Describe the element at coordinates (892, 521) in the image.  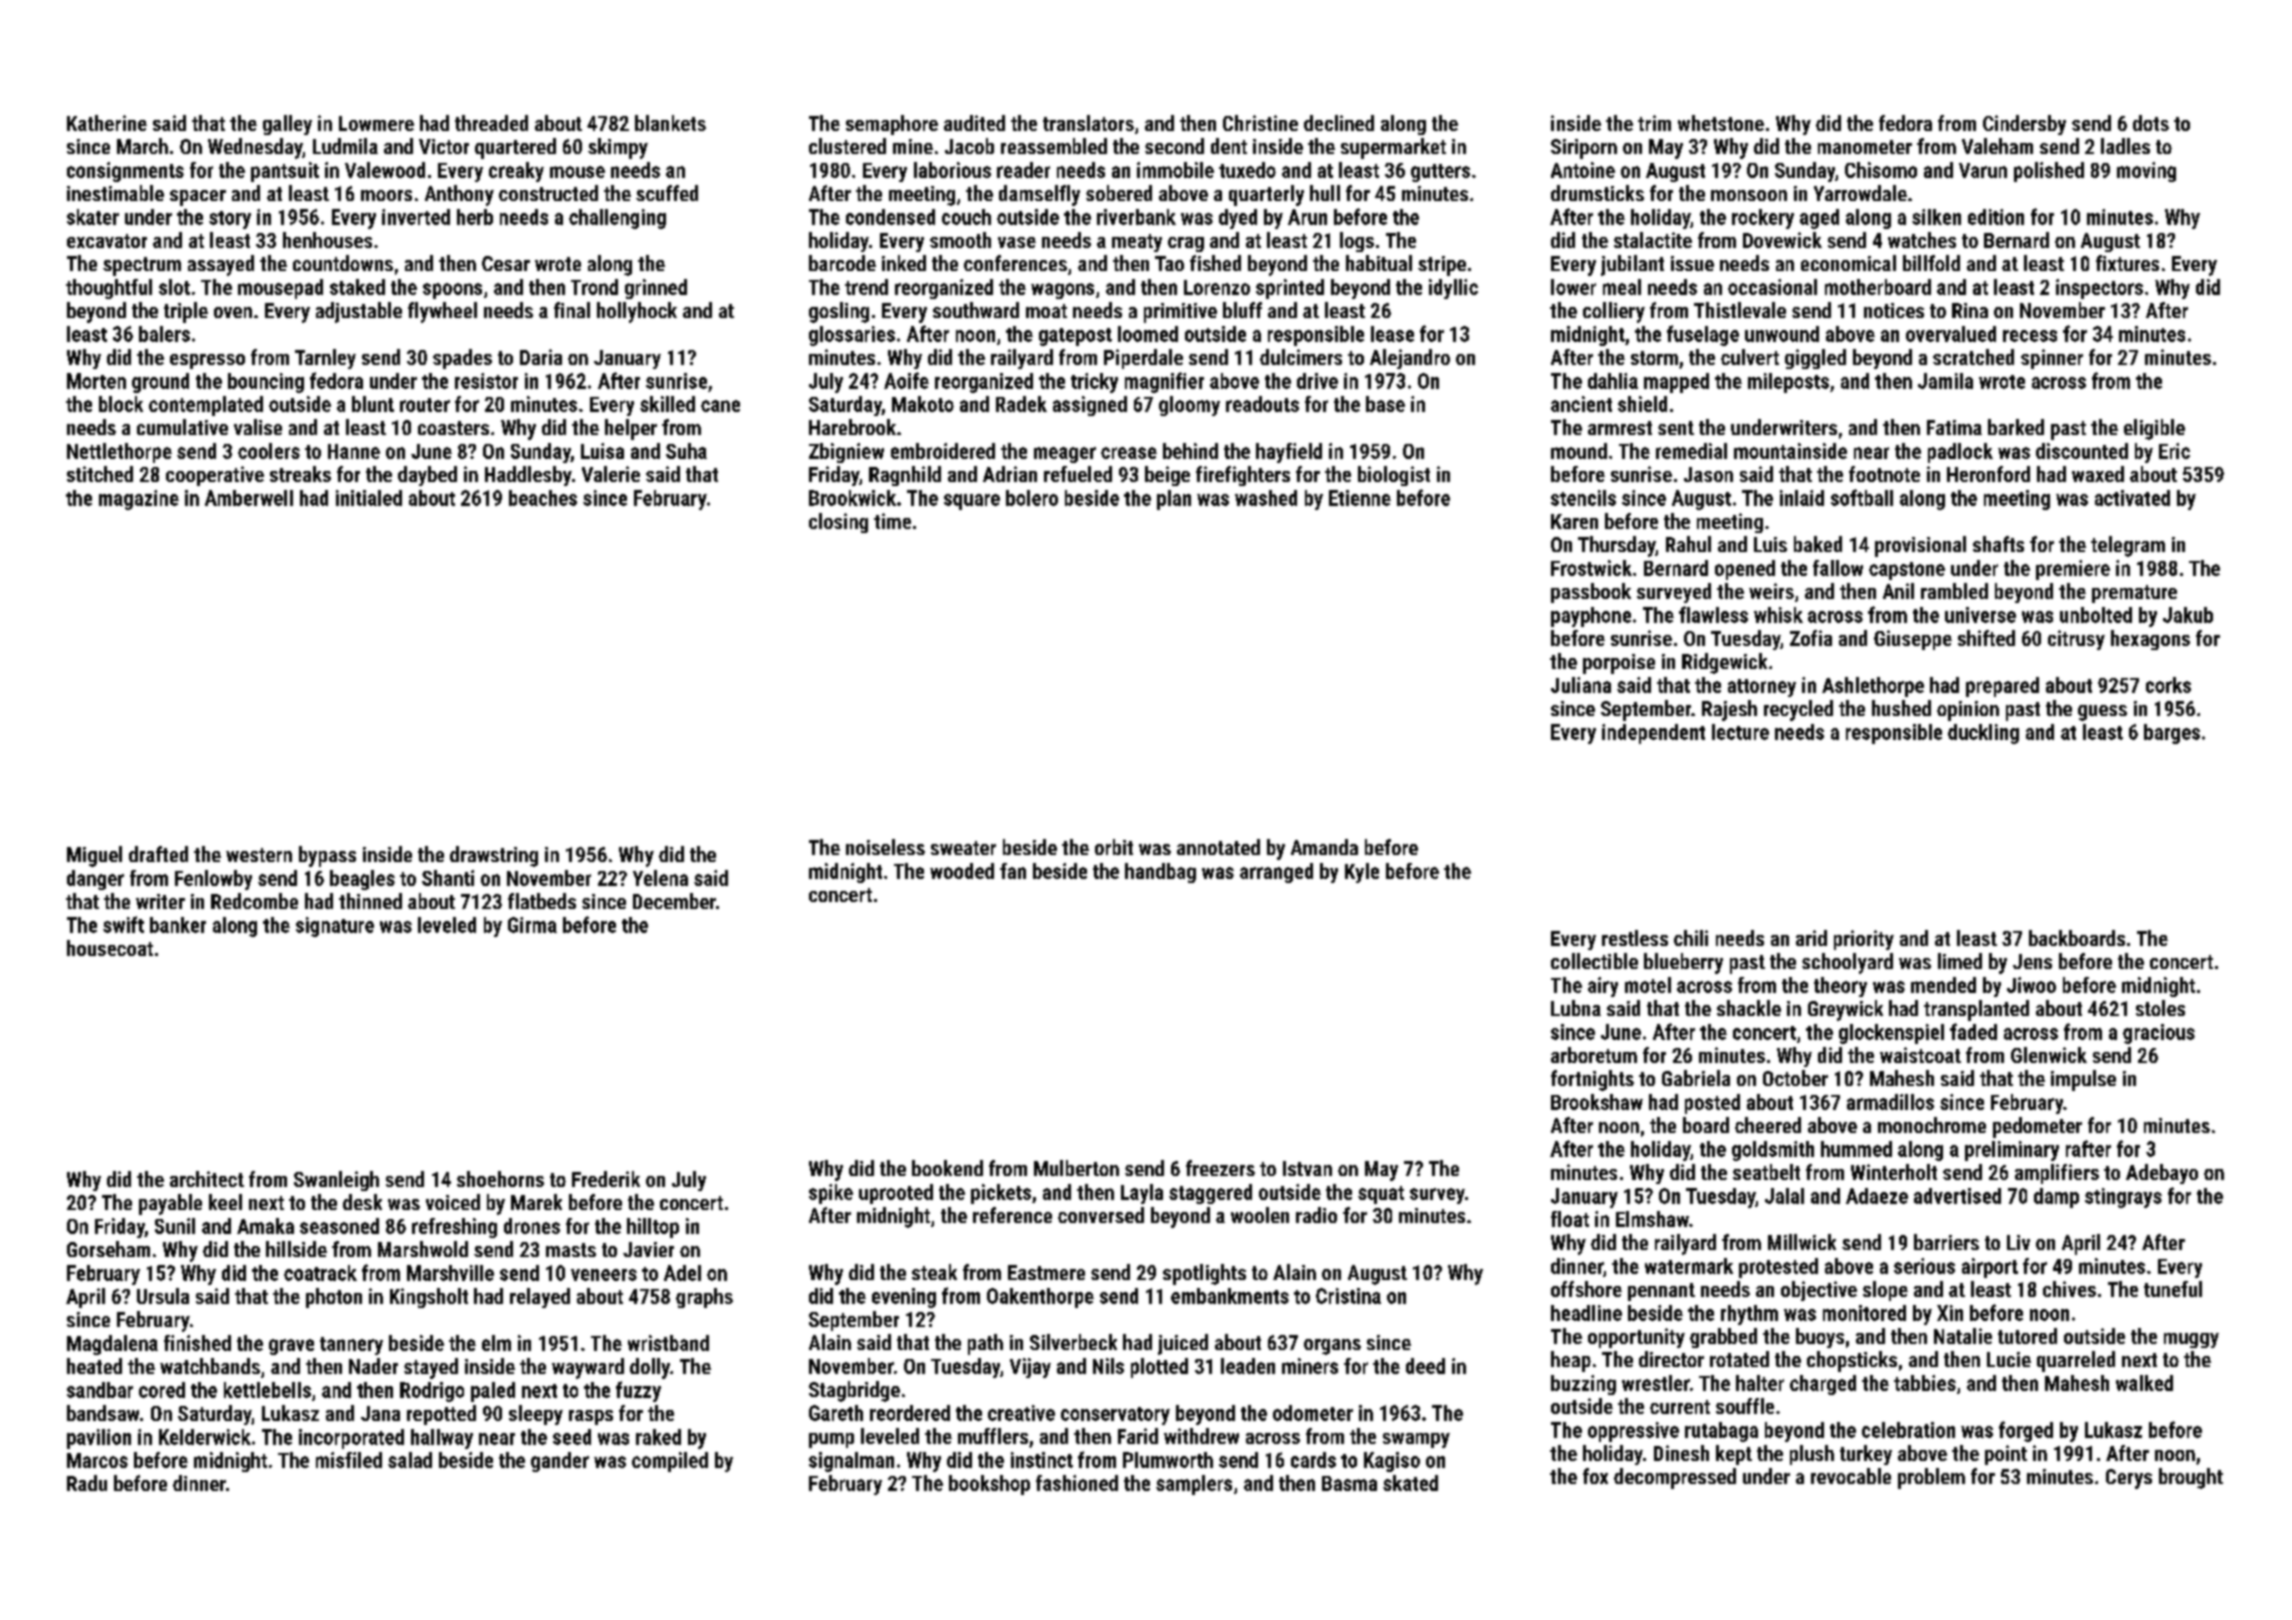
I see `time` at that location.
